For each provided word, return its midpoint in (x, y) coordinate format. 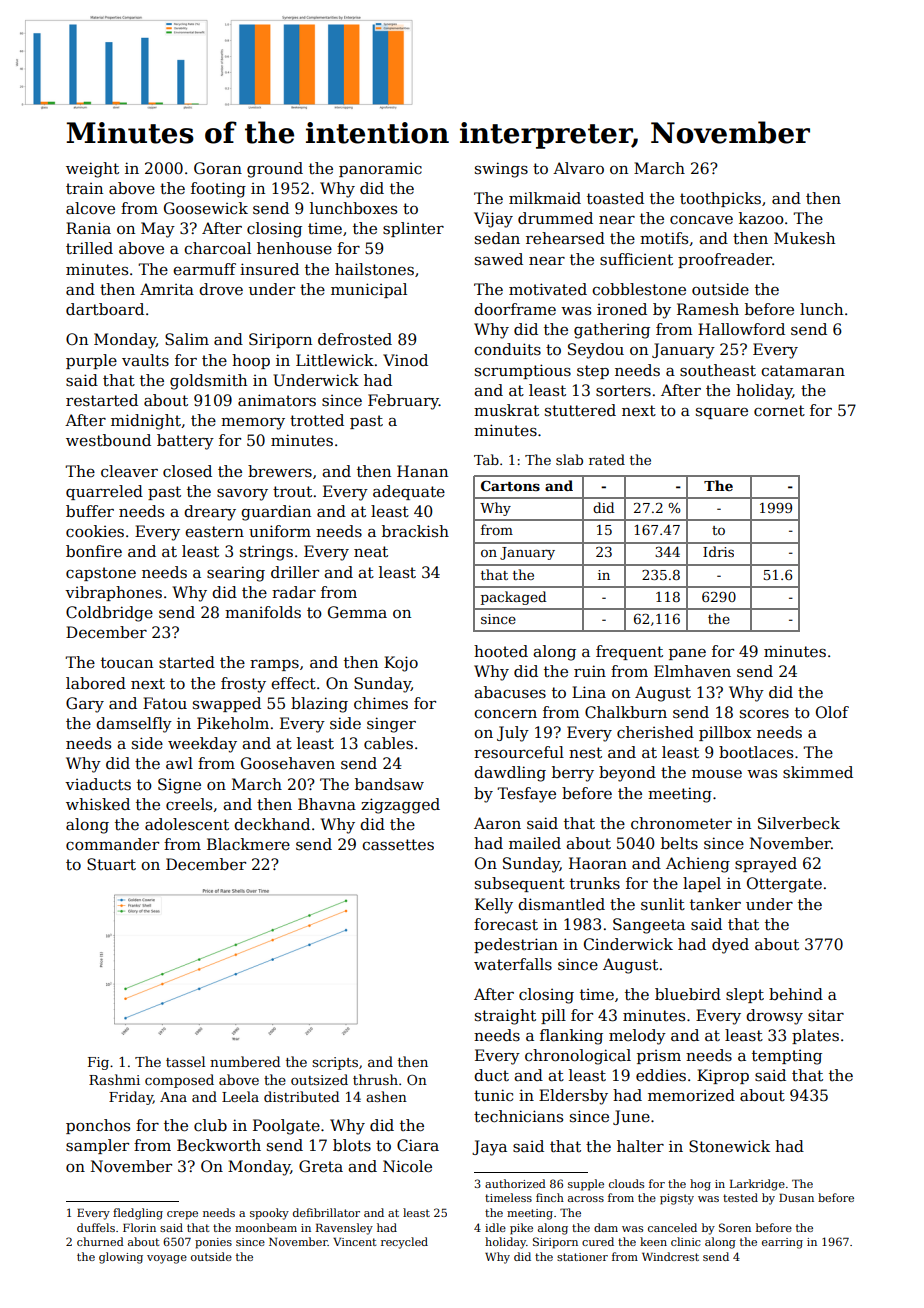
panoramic (380, 170)
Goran (218, 168)
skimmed (818, 772)
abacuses (510, 692)
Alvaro (578, 168)
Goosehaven (288, 763)
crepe (182, 1215)
